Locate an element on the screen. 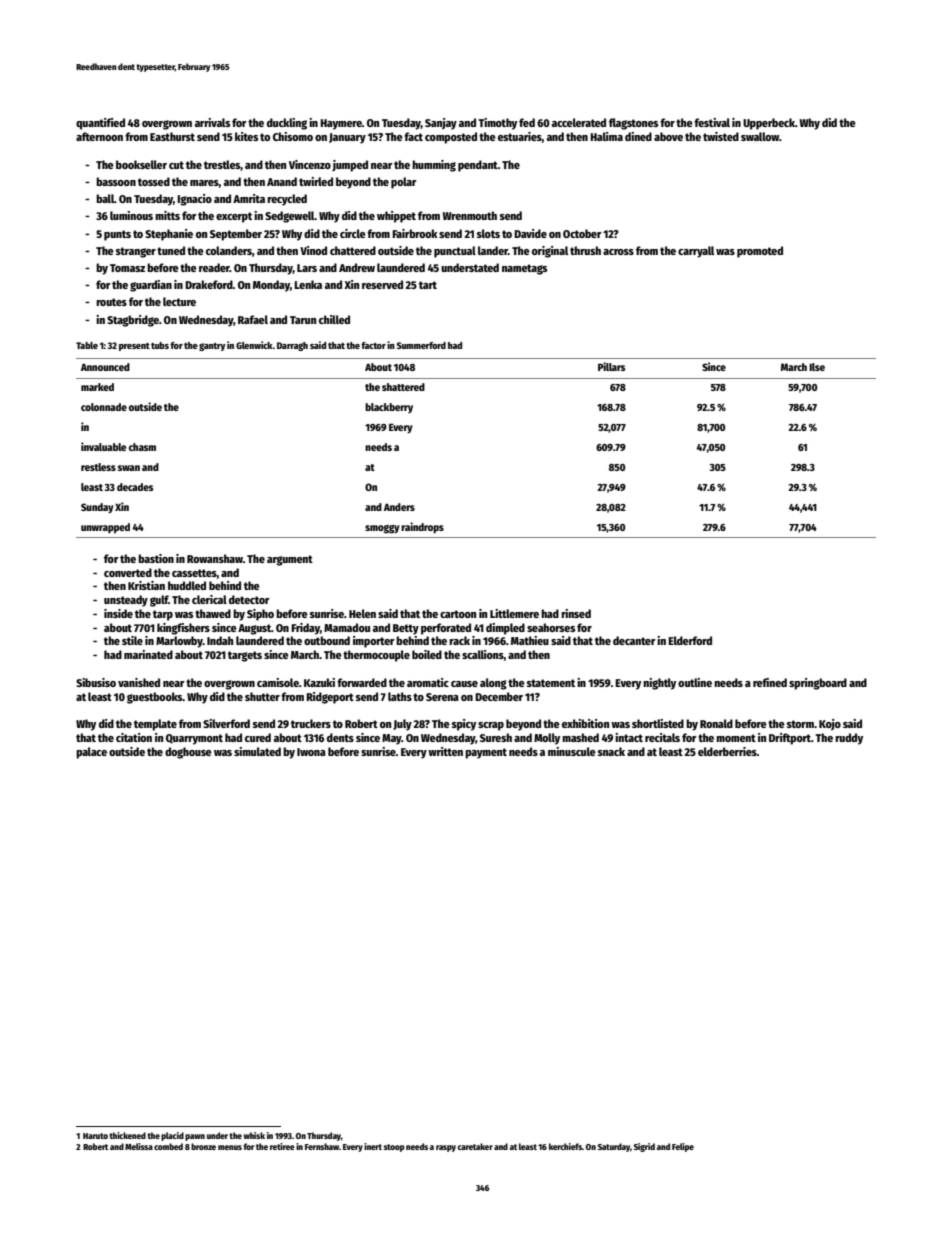 This screenshot has height=1233, width=952. retiree is located at coordinates (282, 1146).
